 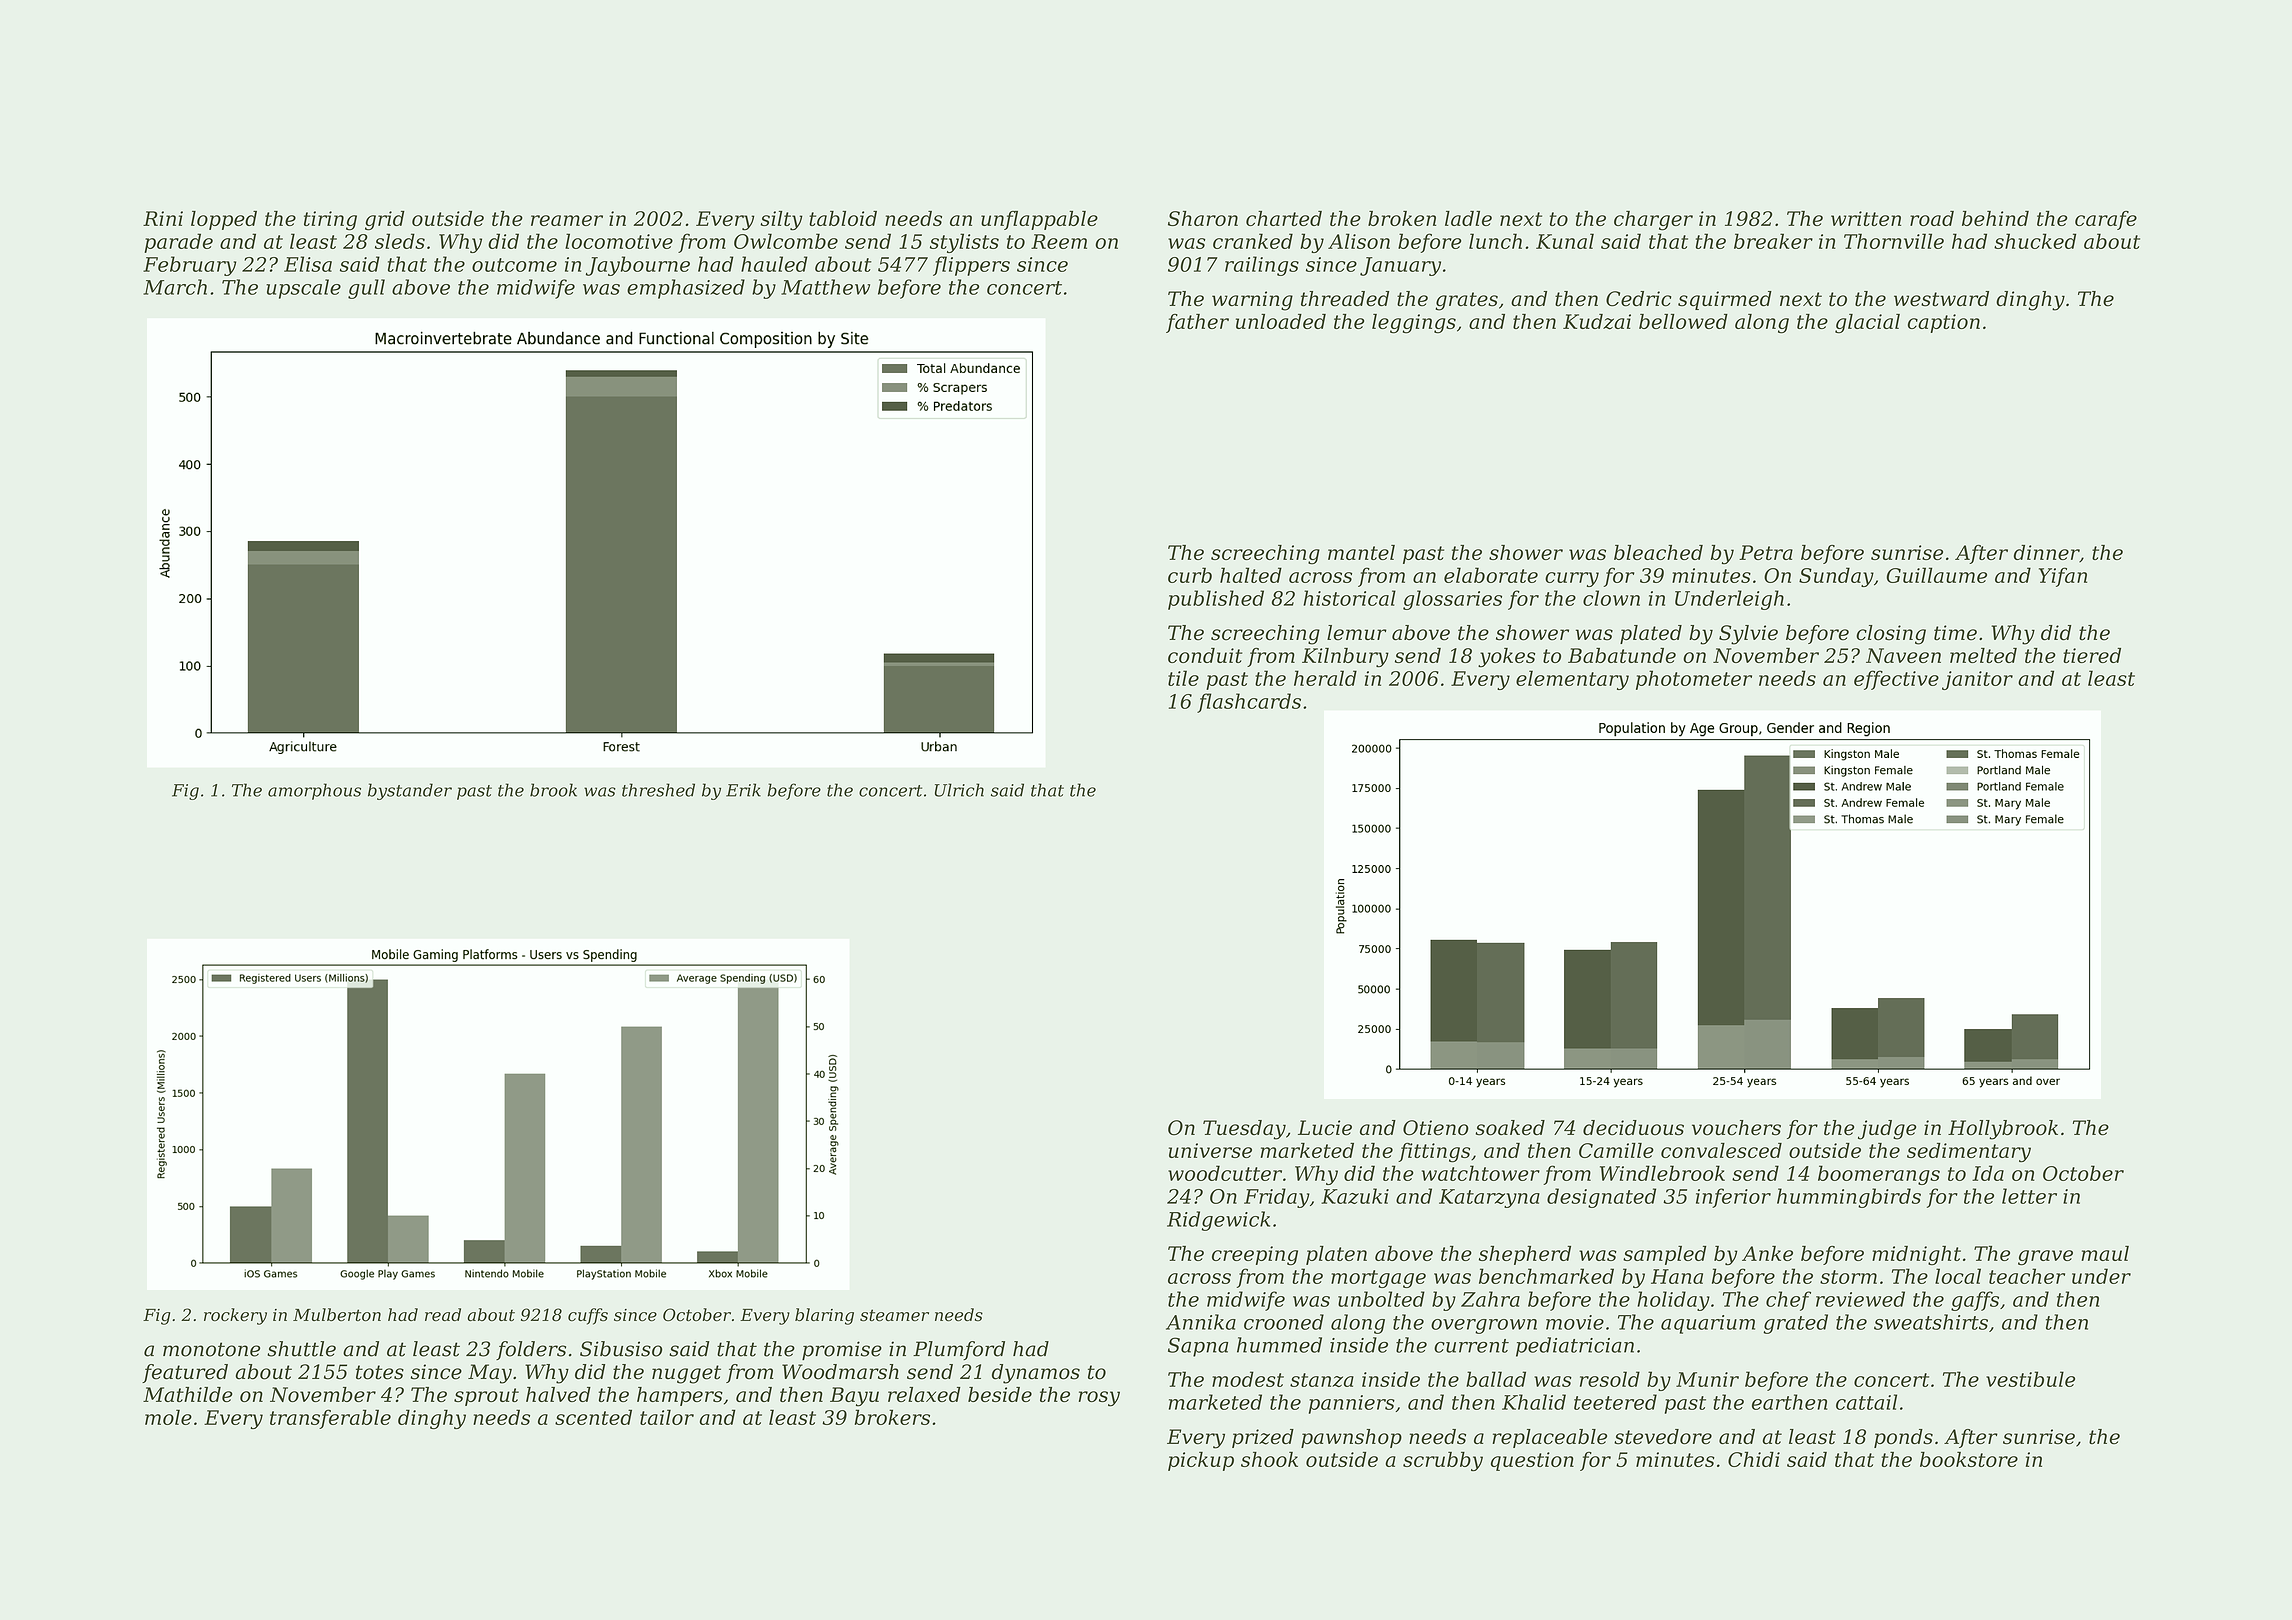 I want to click on flashcards, so click(x=1249, y=703).
